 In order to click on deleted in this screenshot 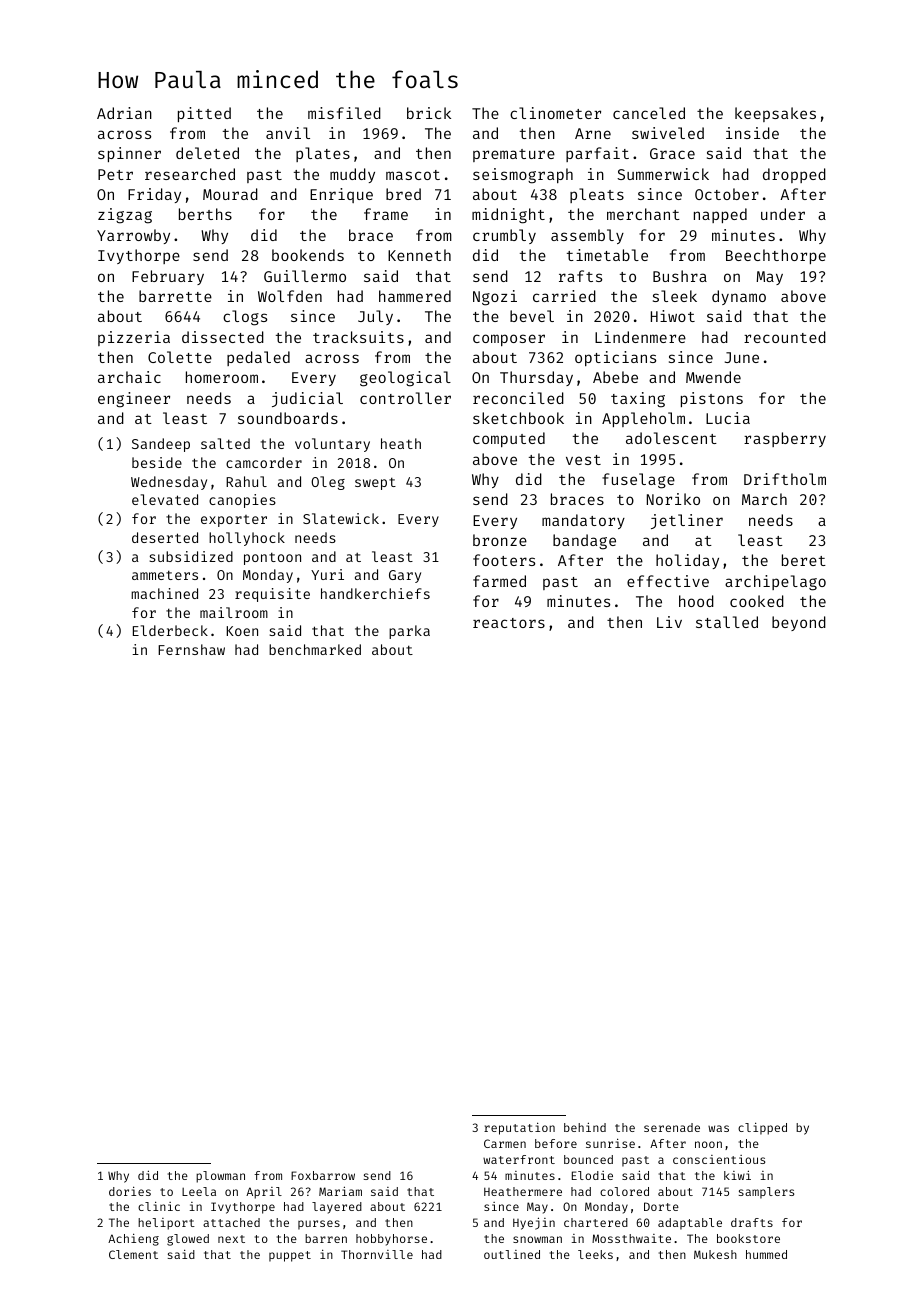, I will do `click(207, 153)`.
